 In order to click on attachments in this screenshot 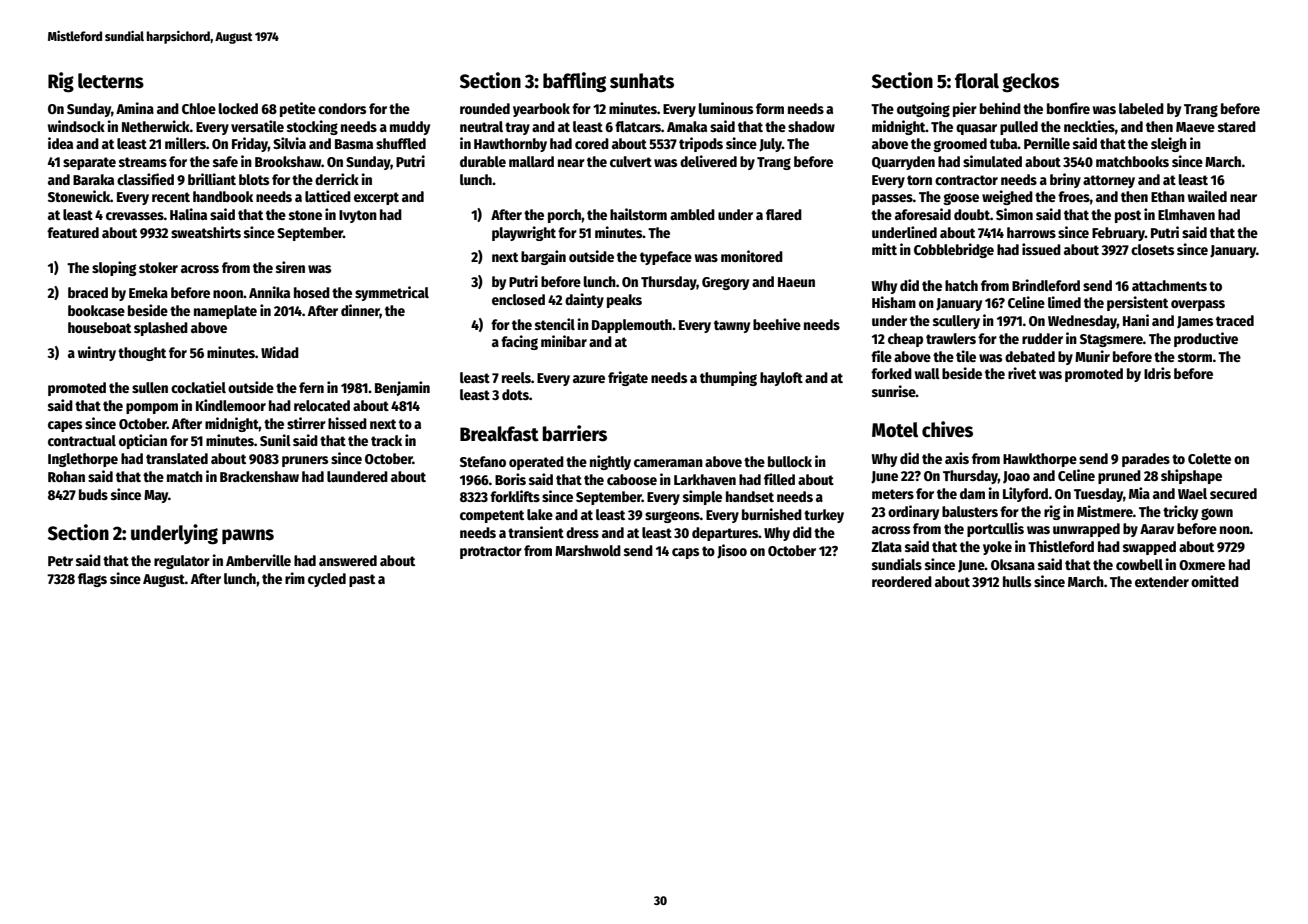, I will do `click(1169, 285)`.
